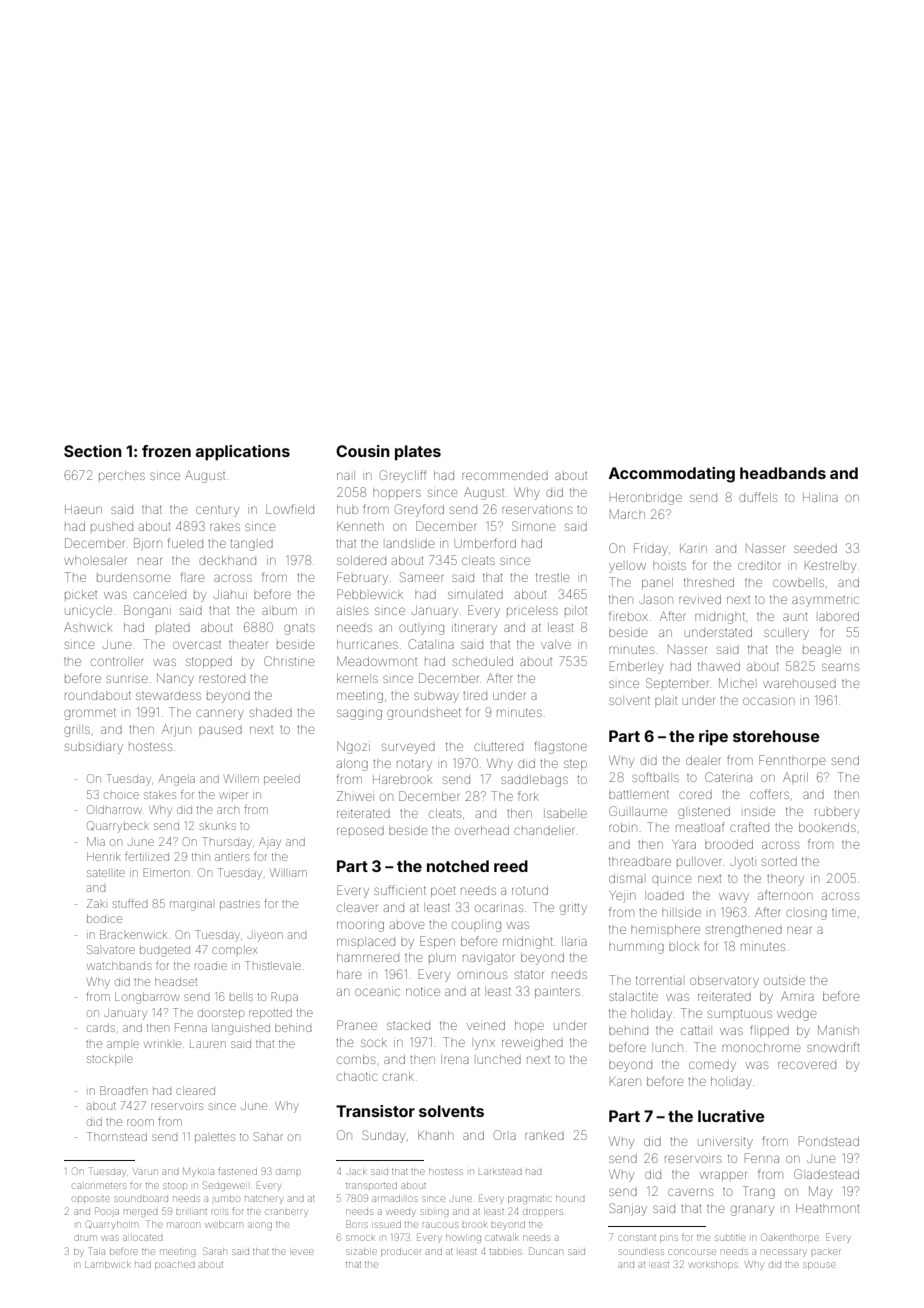 The image size is (924, 1308). Describe the element at coordinates (175, 679) in the screenshot. I see `Nancy` at that location.
